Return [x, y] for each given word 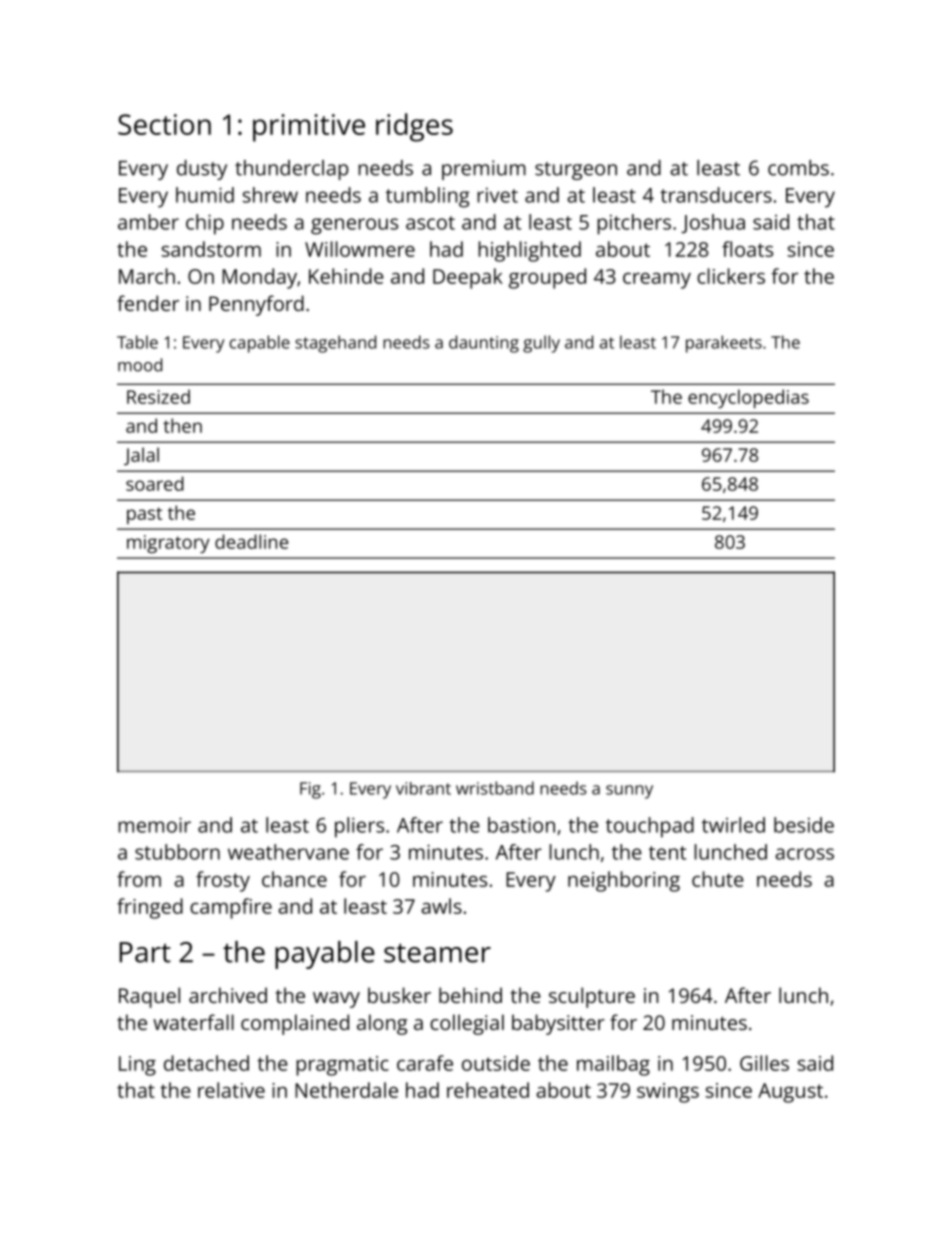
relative [231, 1090]
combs [798, 168]
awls [441, 906]
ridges [414, 127]
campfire [231, 908]
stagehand [335, 344]
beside [804, 825]
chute [718, 879]
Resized [158, 396]
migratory [168, 544]
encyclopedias [748, 398]
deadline [251, 541]
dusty [202, 170]
